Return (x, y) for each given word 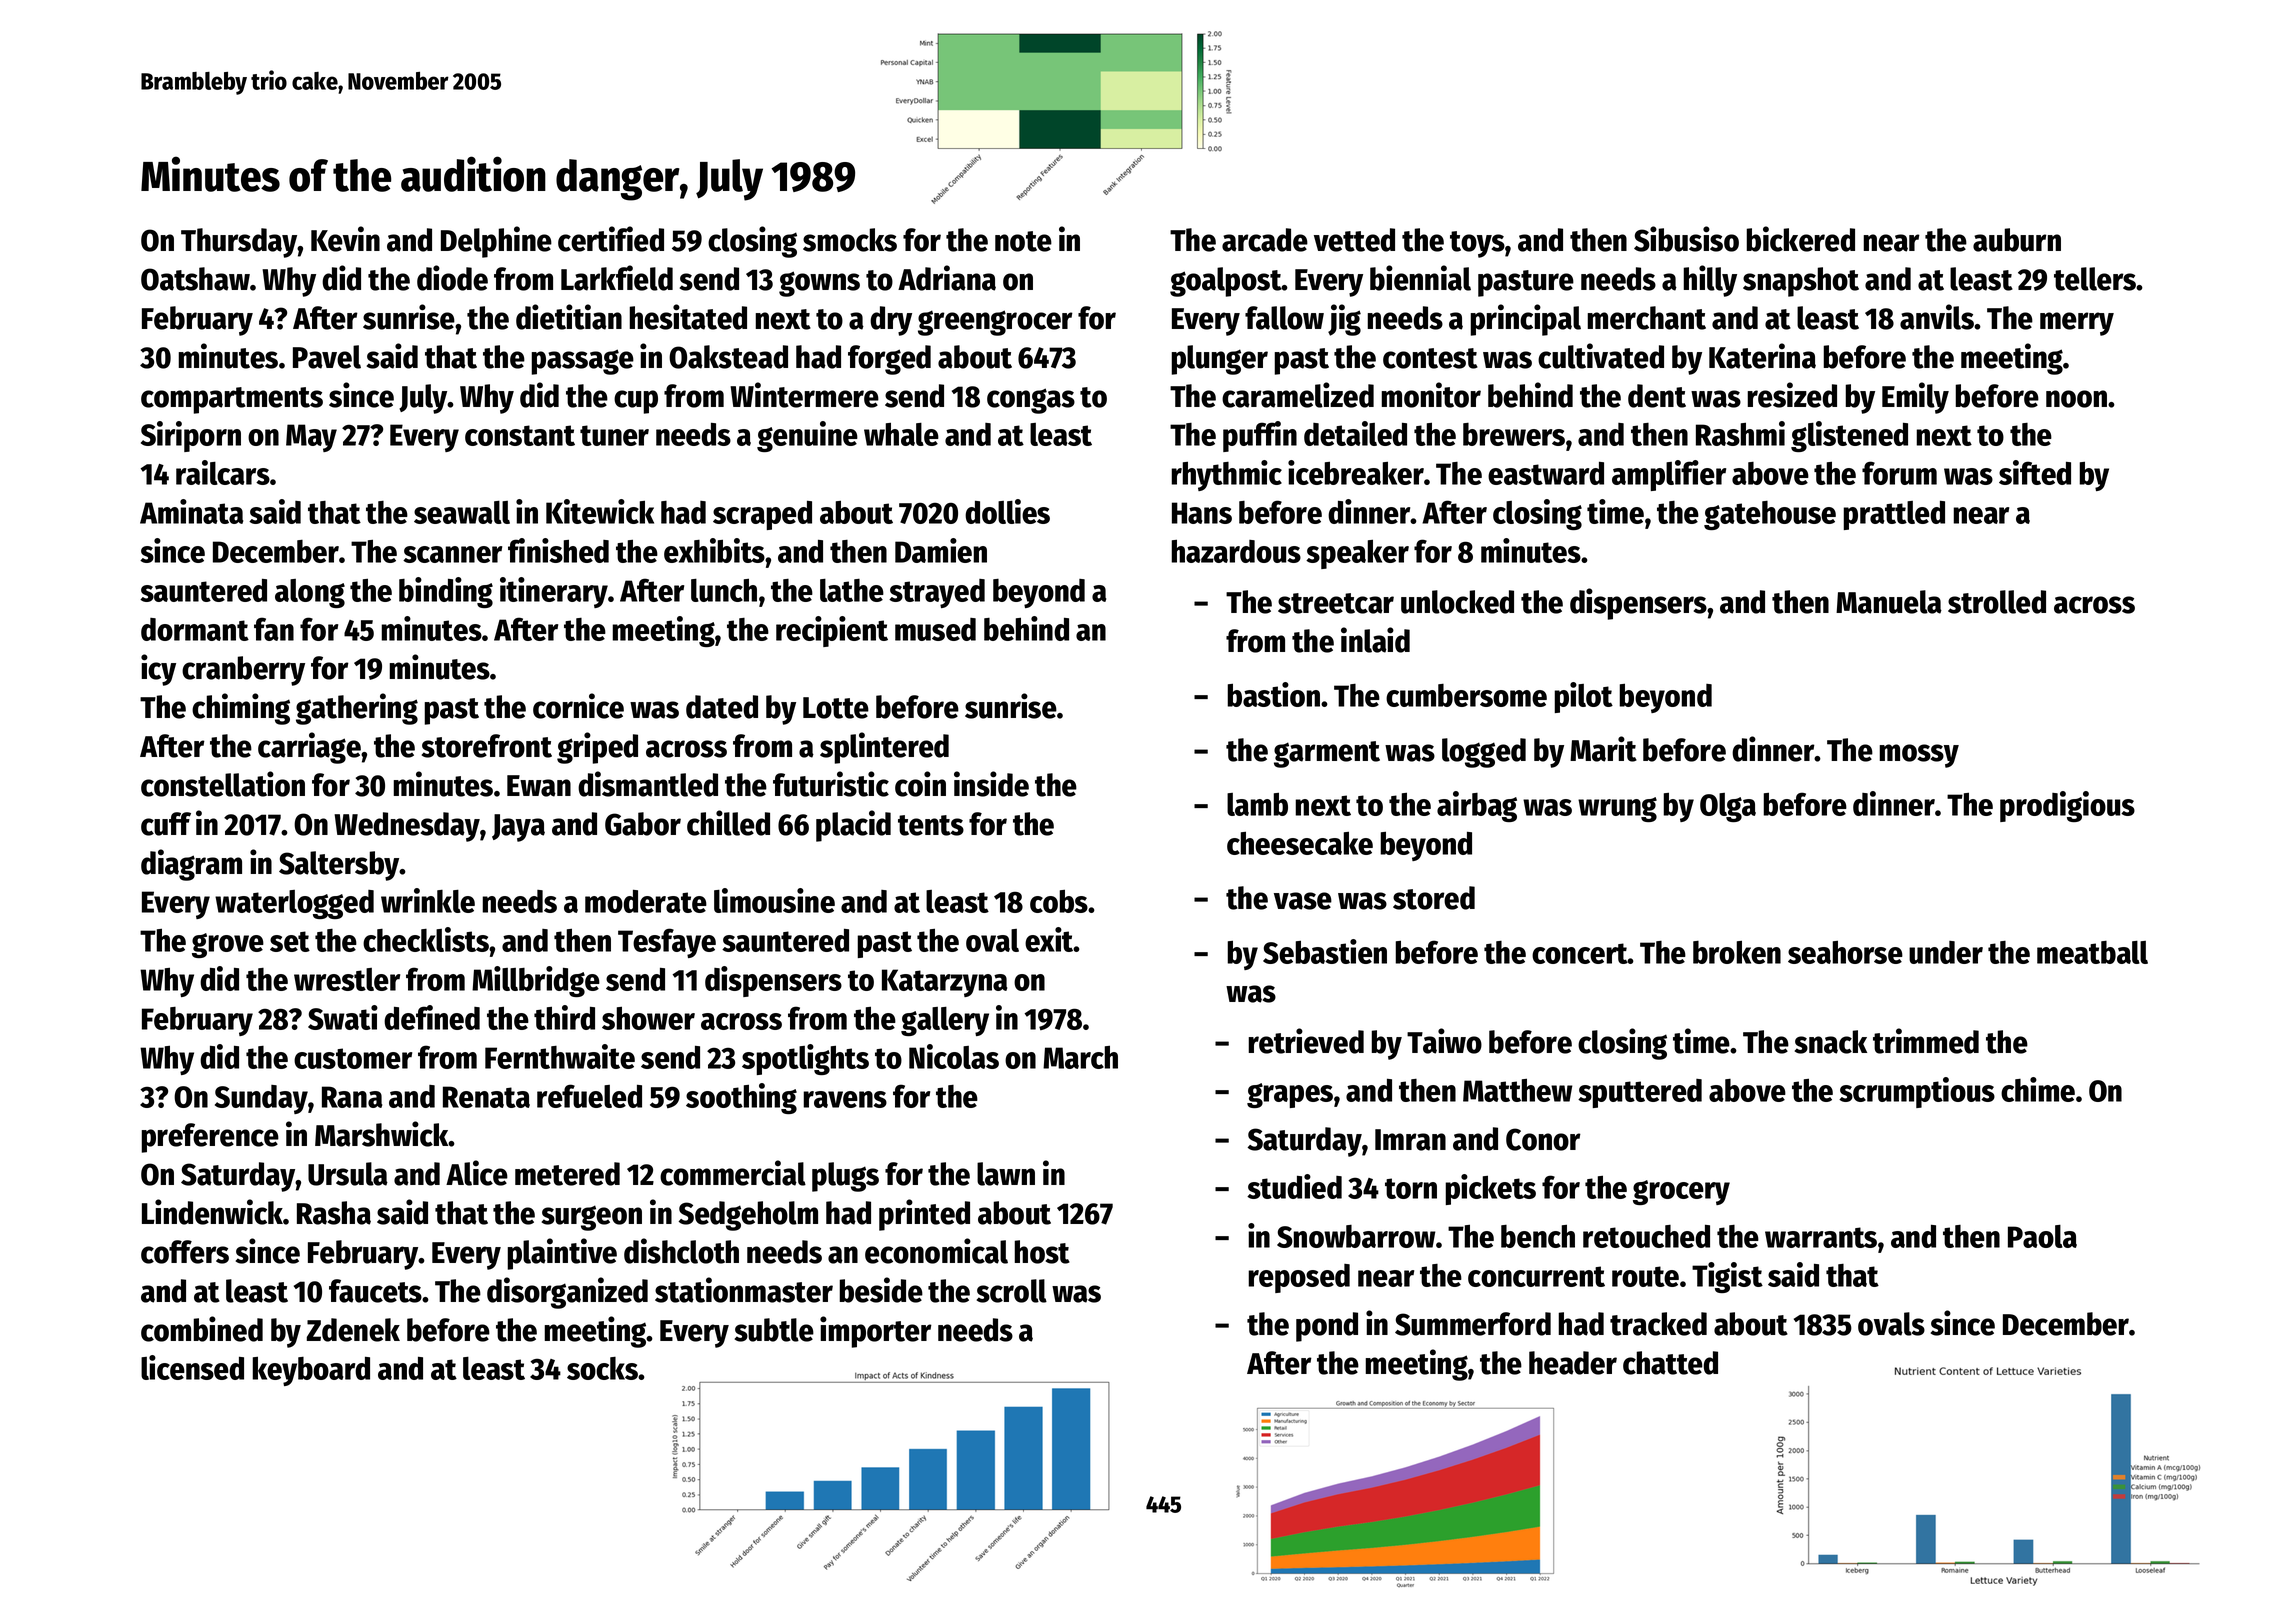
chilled (728, 823)
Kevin (345, 239)
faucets (375, 1291)
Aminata (191, 511)
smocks (850, 240)
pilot (1583, 697)
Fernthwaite (560, 1056)
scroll (1012, 1291)
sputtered (1640, 1093)
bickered (1801, 239)
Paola (2042, 1236)
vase (1303, 901)
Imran (1410, 1140)
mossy (1919, 756)
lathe (852, 590)
